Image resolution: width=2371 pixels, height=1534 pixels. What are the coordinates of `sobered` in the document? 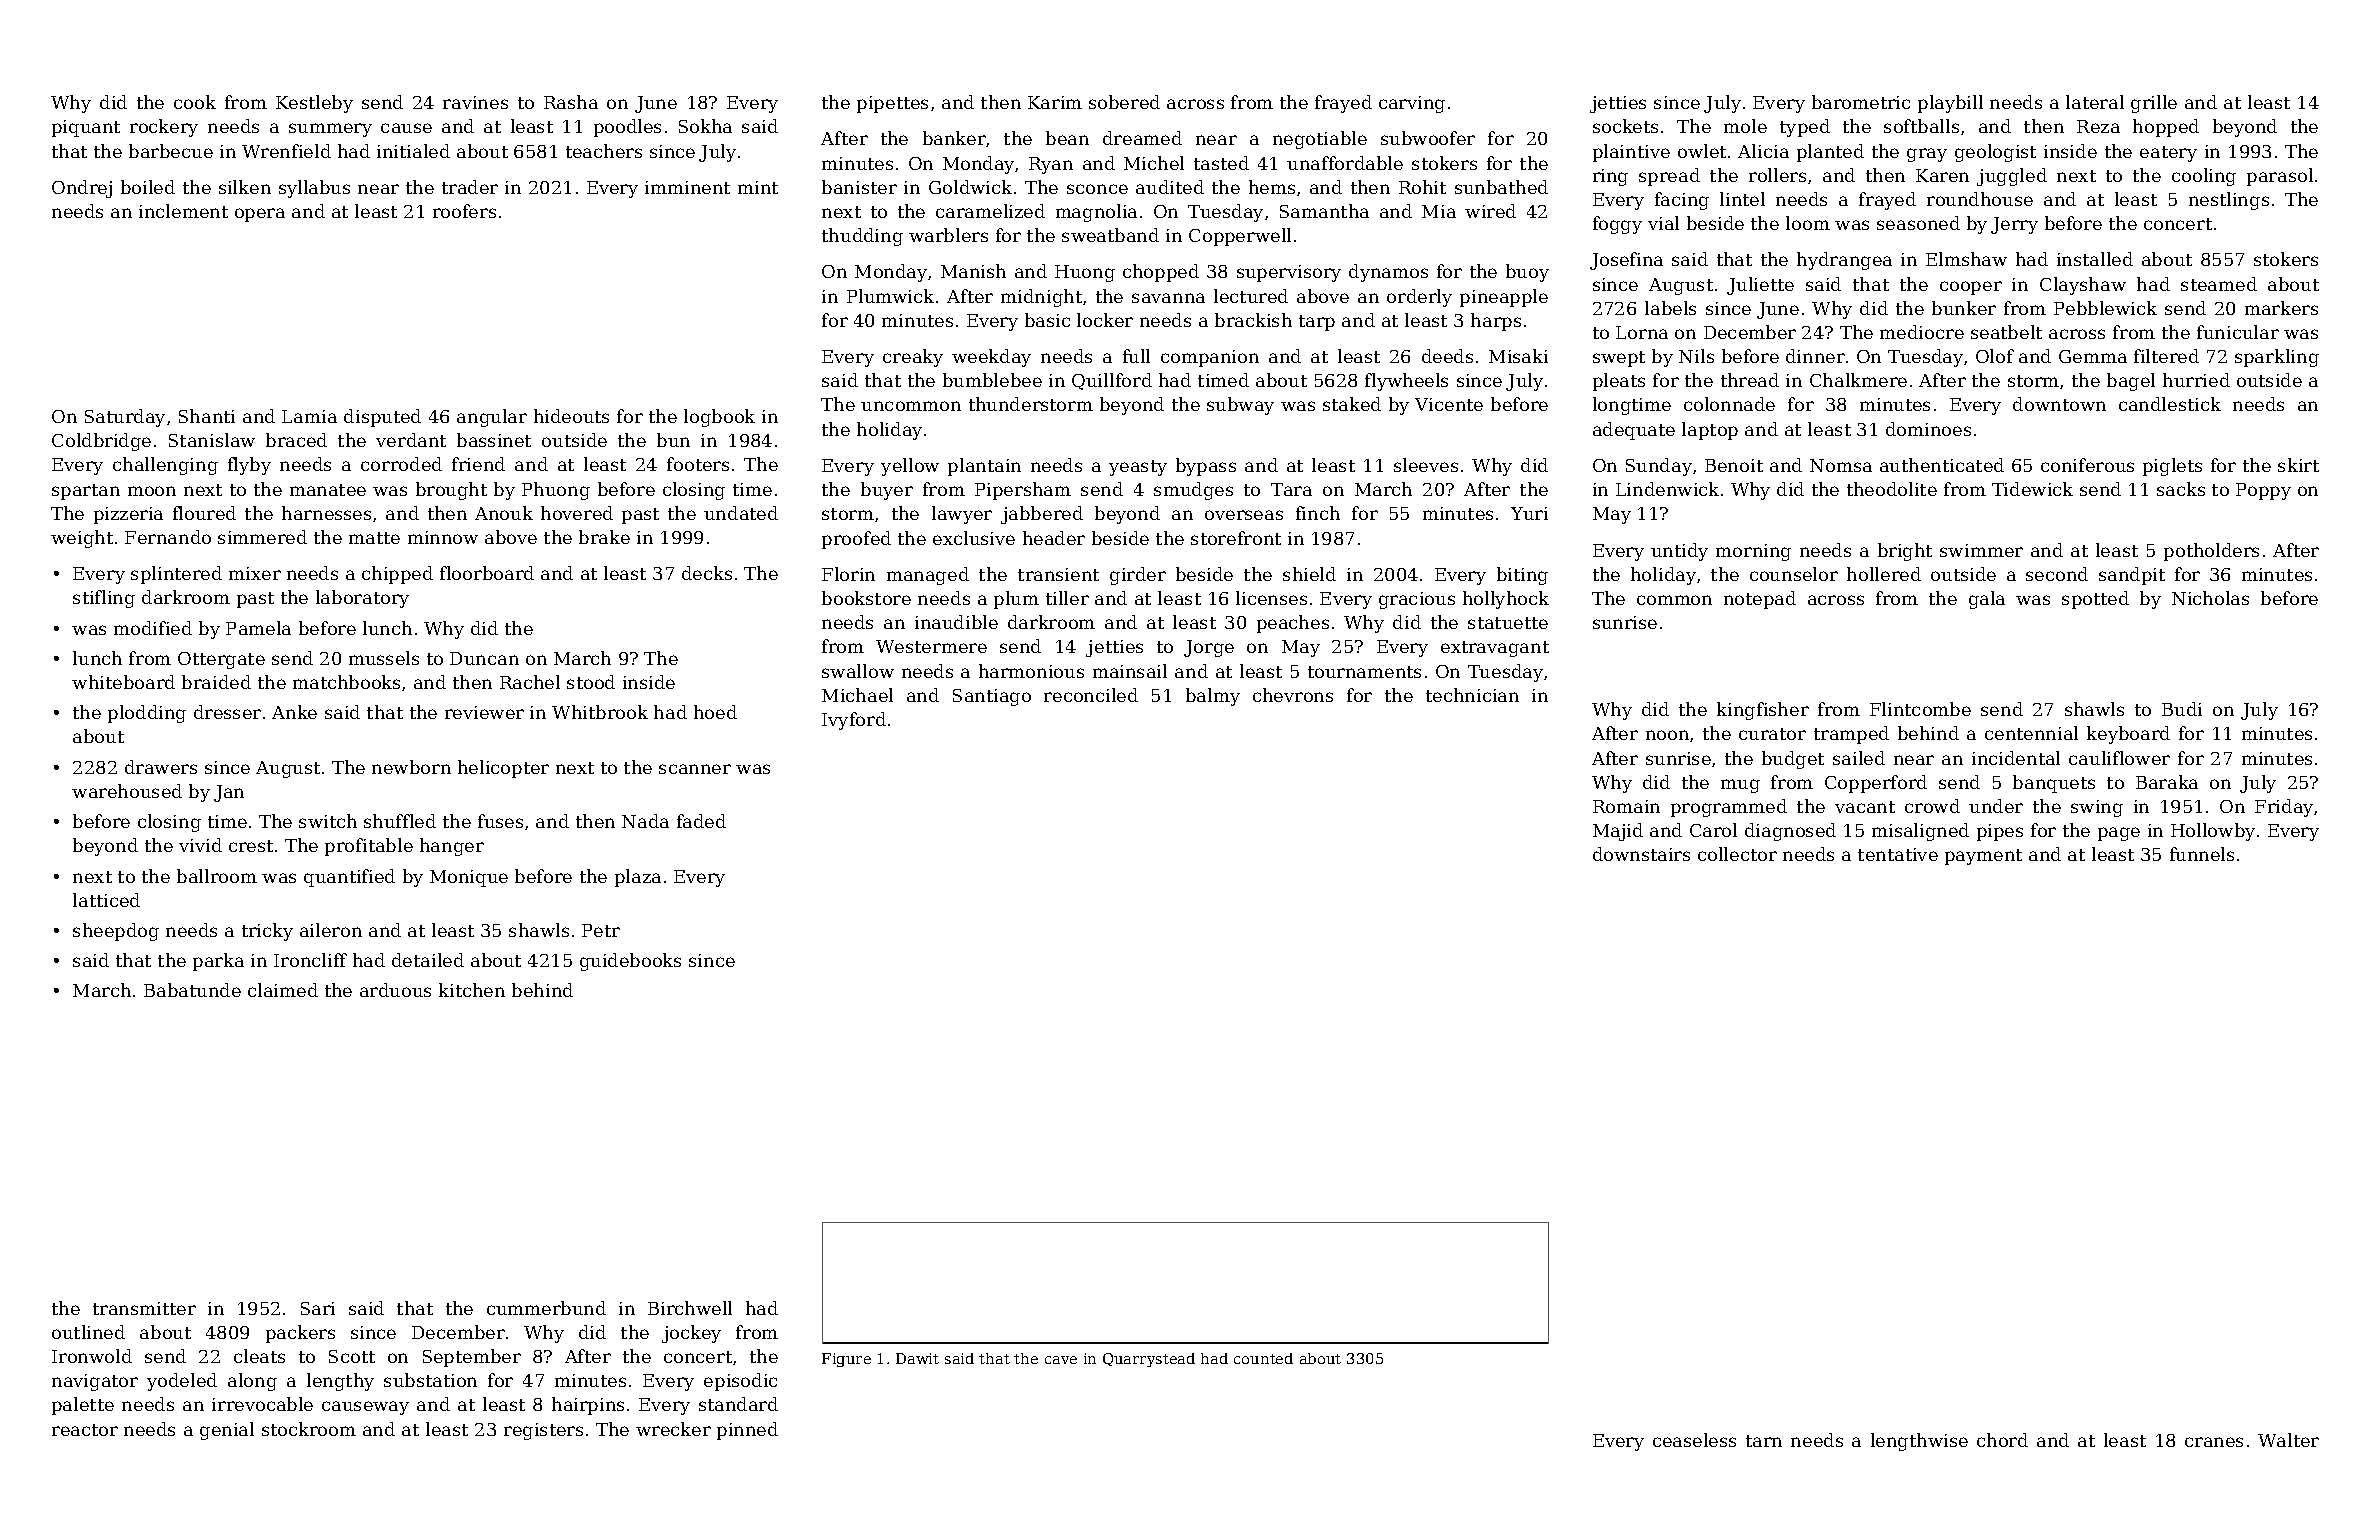 It's located at (1124, 102).
